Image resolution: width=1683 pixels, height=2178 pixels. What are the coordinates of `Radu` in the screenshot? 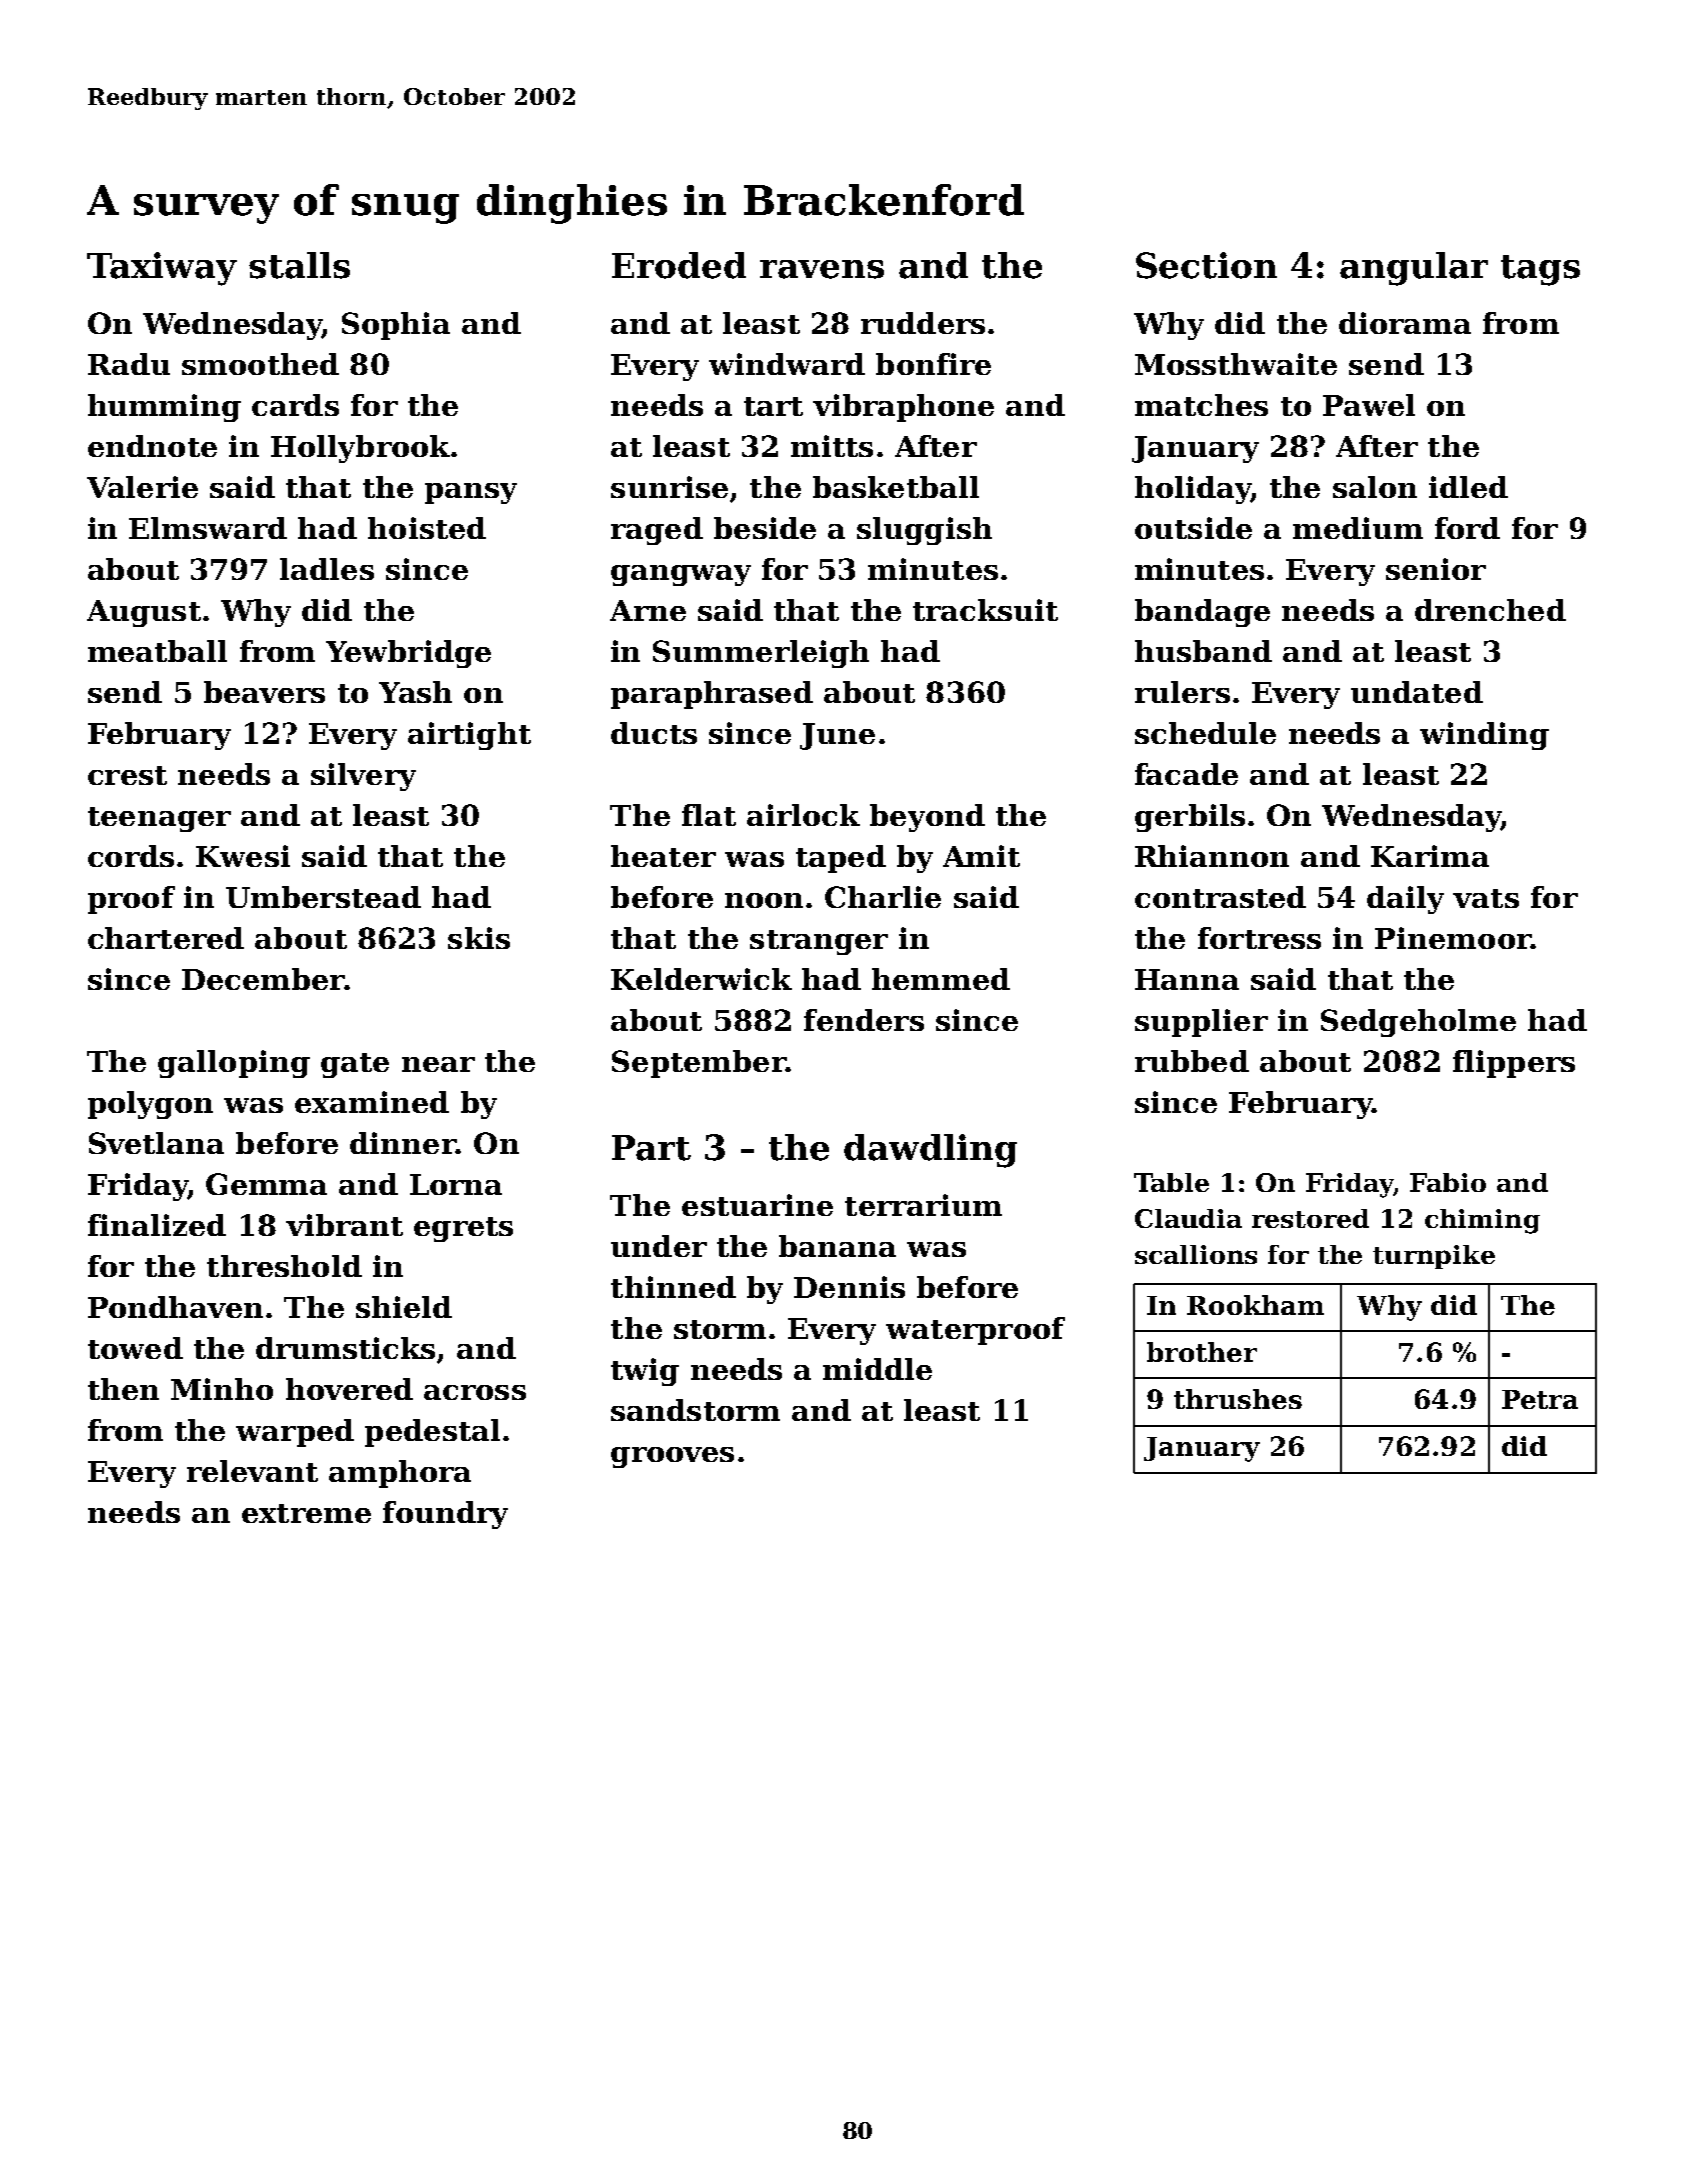 It's located at (129, 364).
